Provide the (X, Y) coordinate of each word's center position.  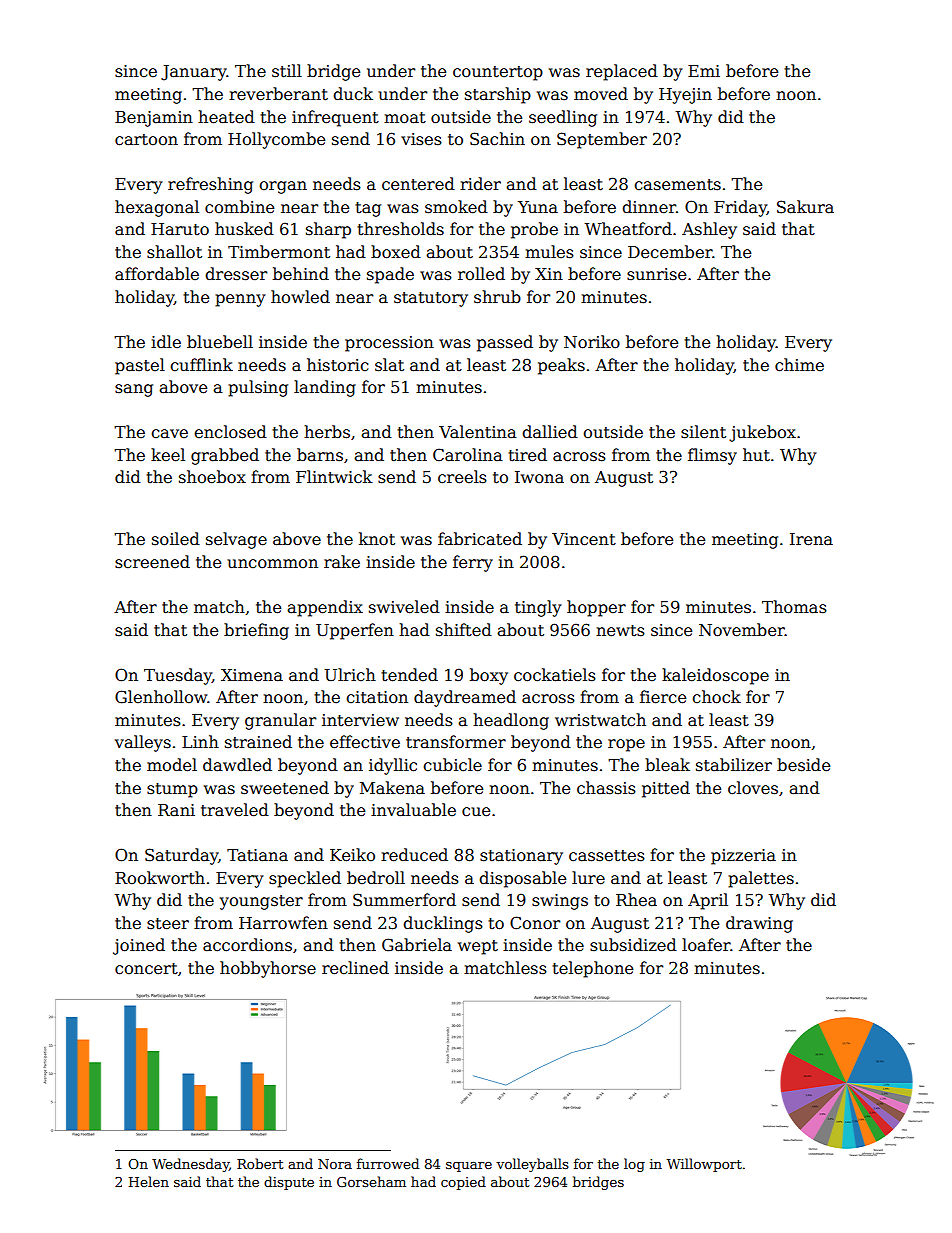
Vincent (584, 539)
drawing (759, 924)
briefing (256, 631)
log (634, 1165)
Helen (149, 1181)
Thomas (794, 607)
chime (799, 365)
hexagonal (157, 208)
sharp (328, 230)
